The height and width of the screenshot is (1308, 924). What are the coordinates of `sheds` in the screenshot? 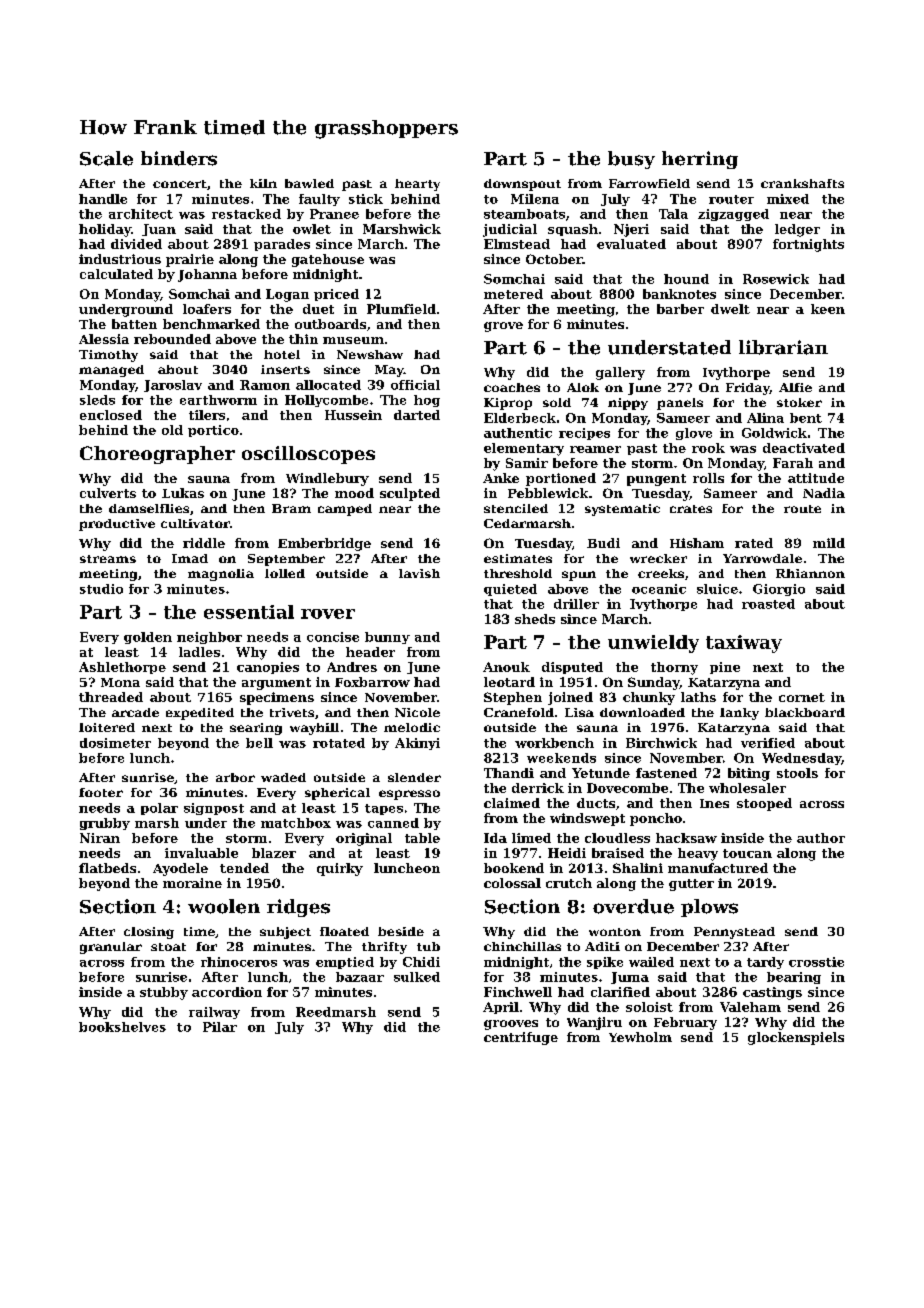 It's located at (535, 619).
